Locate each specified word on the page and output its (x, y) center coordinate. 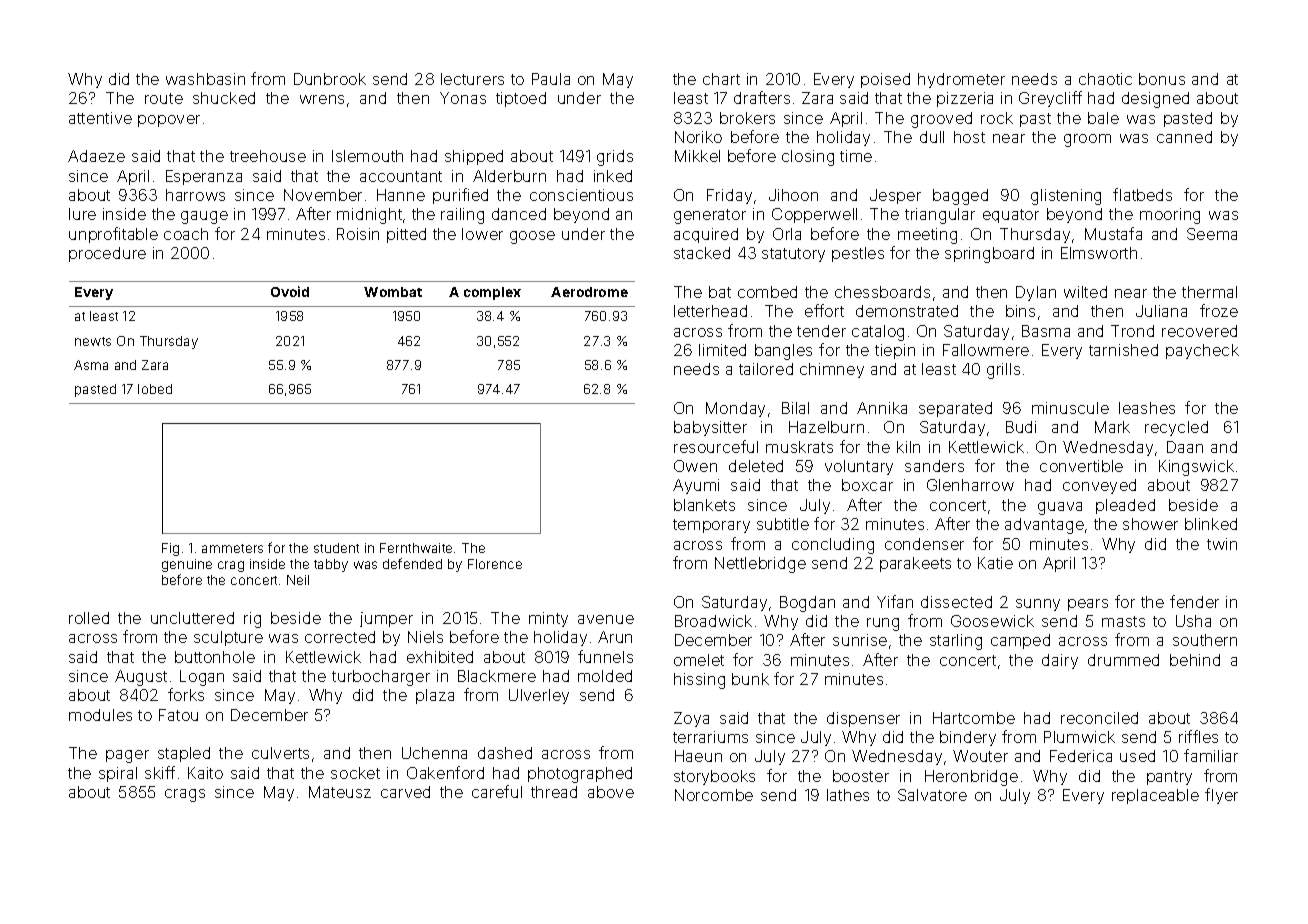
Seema (1212, 234)
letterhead (710, 311)
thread (554, 792)
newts (93, 341)
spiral (118, 774)
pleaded (1125, 506)
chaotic (1105, 79)
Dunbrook (330, 79)
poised (885, 80)
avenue (606, 619)
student (336, 548)
